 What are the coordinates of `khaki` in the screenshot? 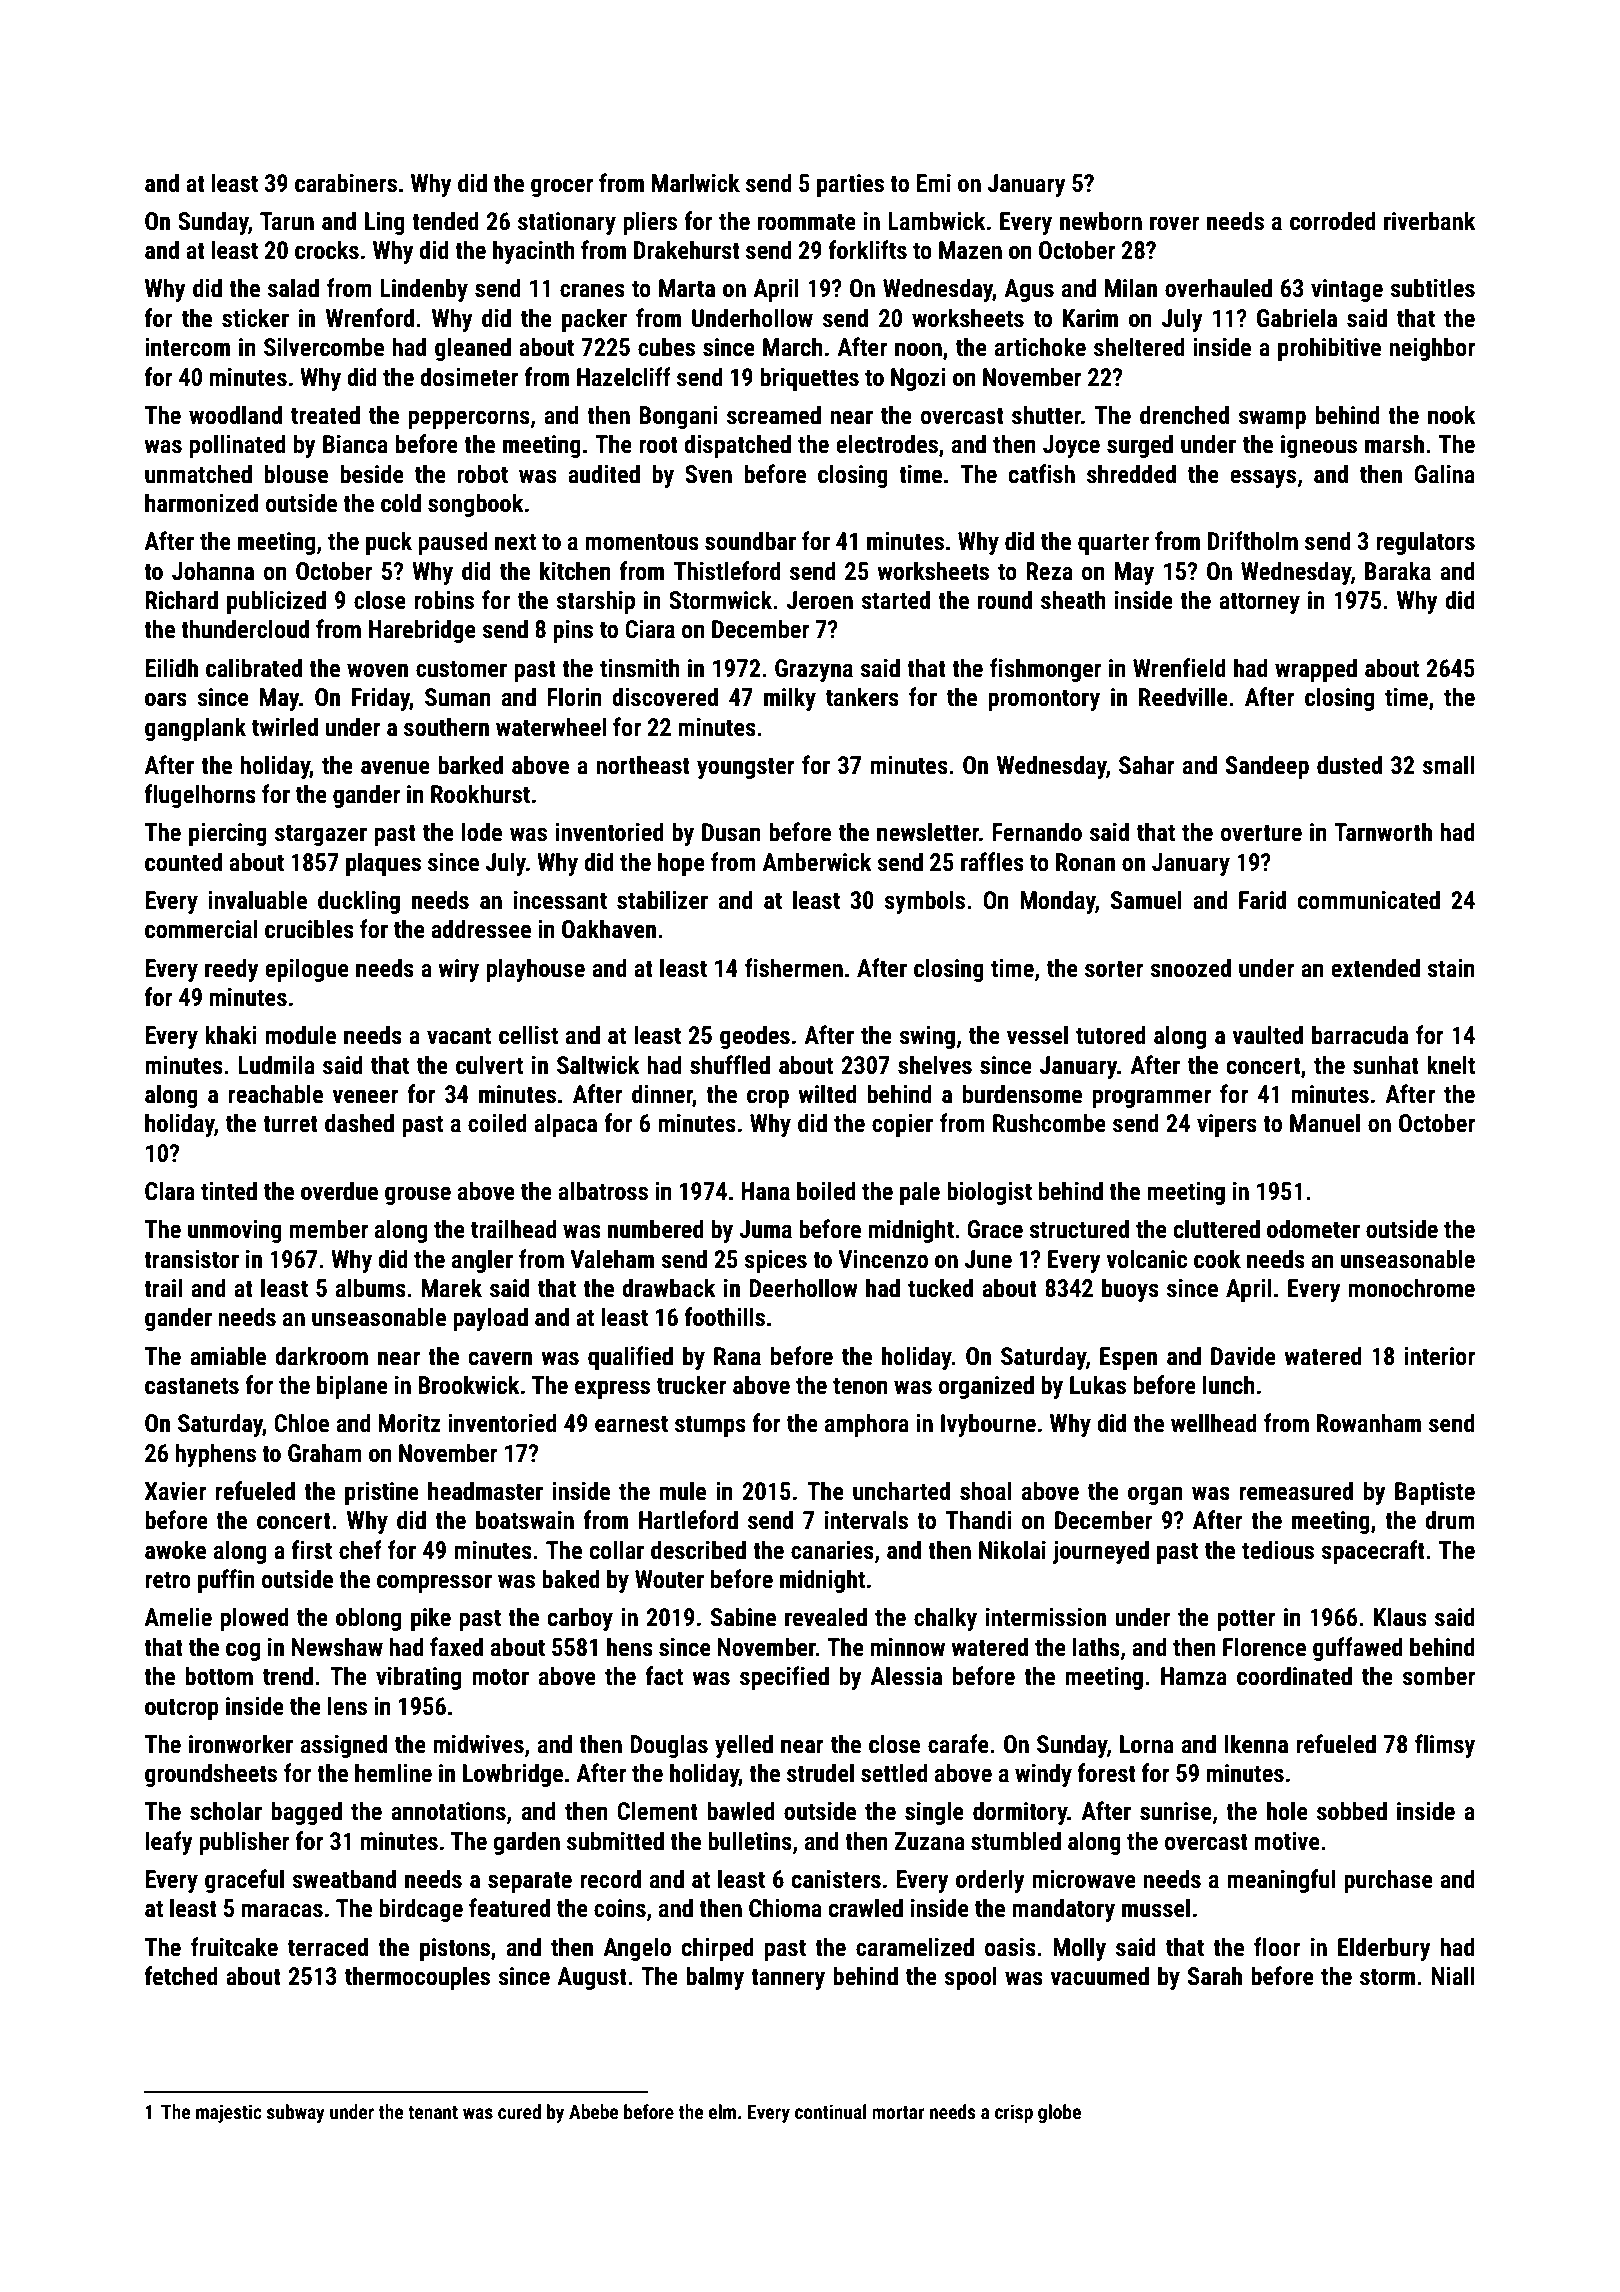 It's located at (231, 1034).
